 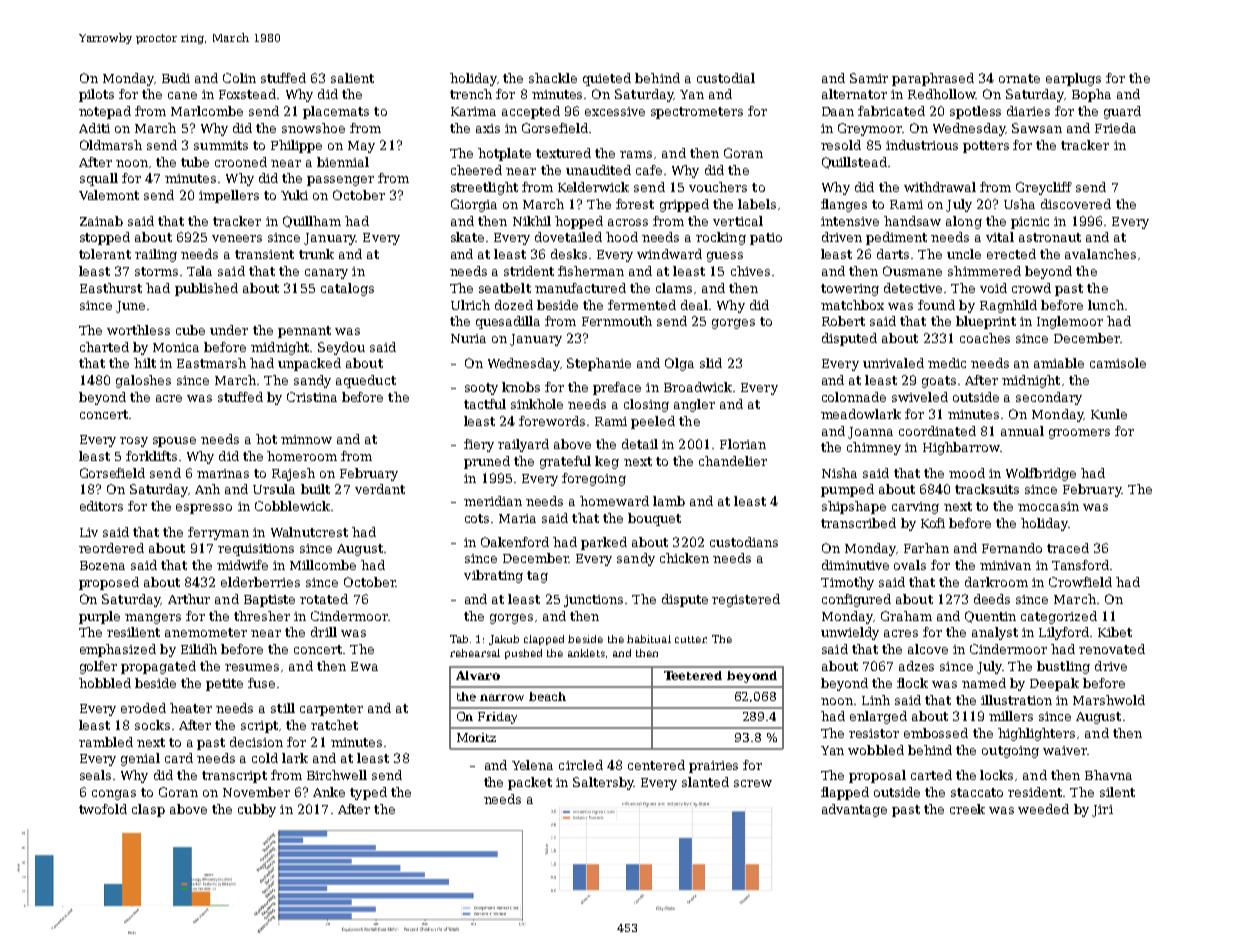 I want to click on Robert, so click(x=843, y=321).
